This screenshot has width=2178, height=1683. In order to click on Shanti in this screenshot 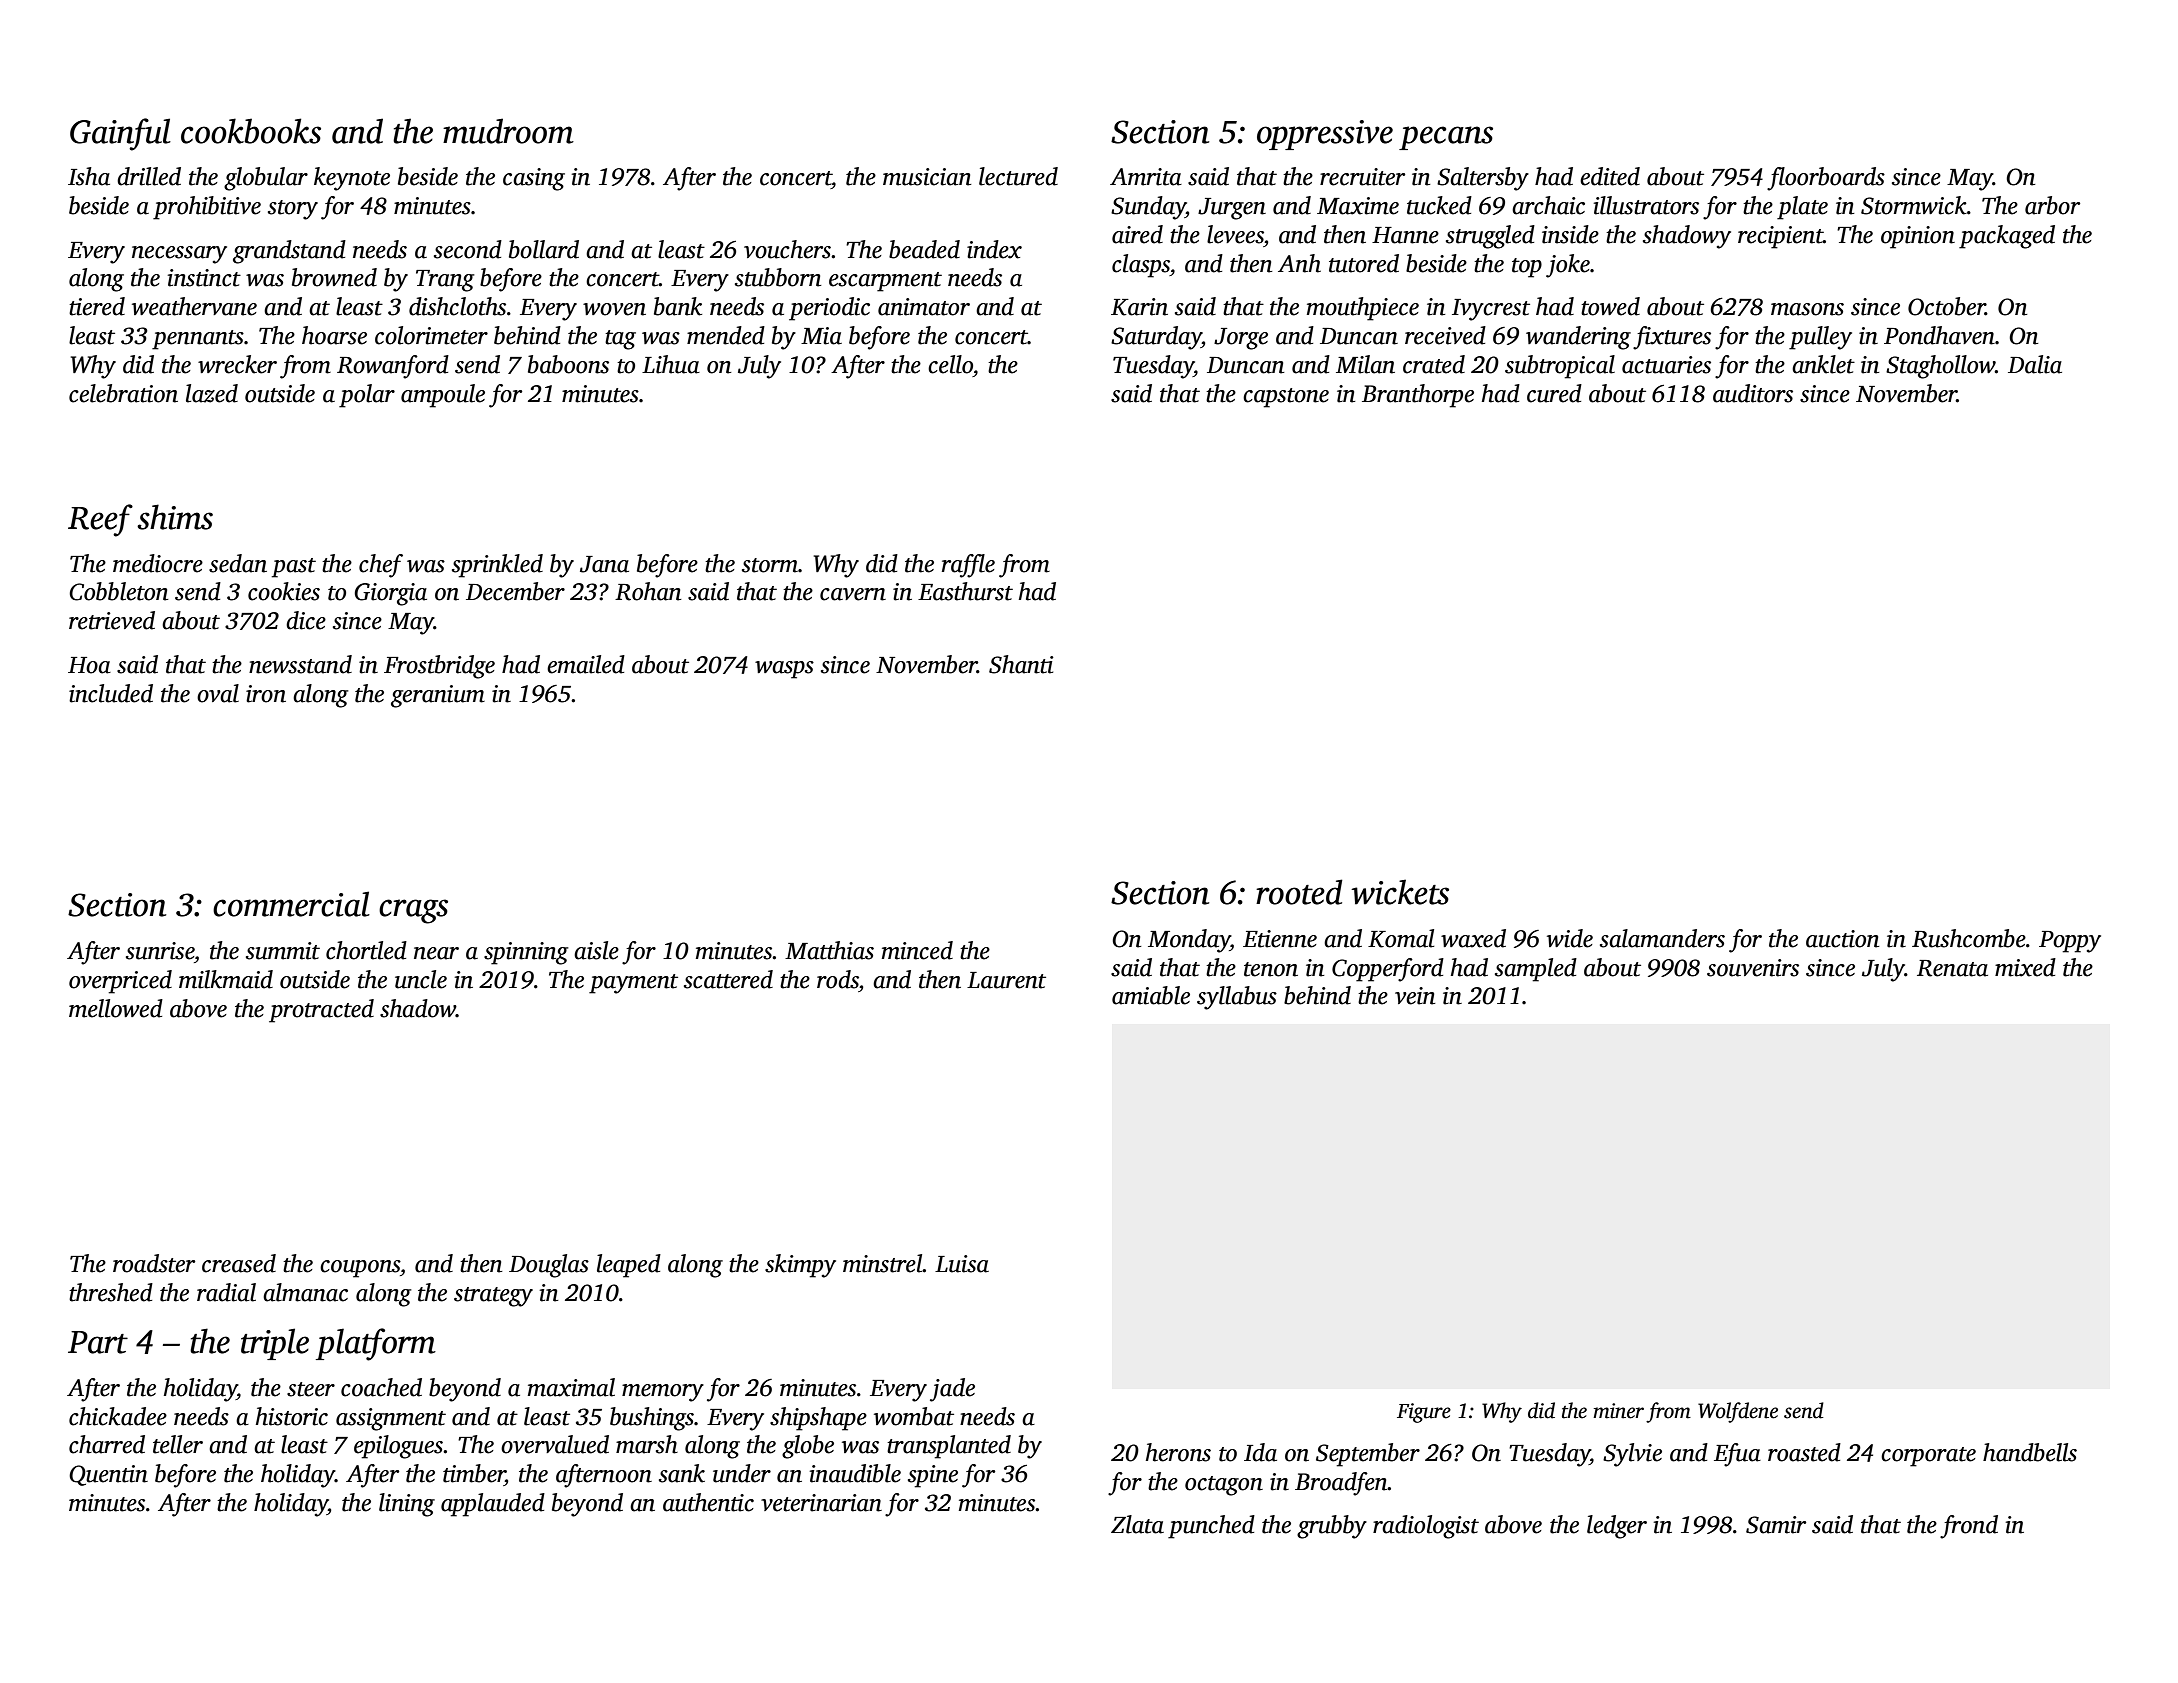, I will do `click(1021, 664)`.
